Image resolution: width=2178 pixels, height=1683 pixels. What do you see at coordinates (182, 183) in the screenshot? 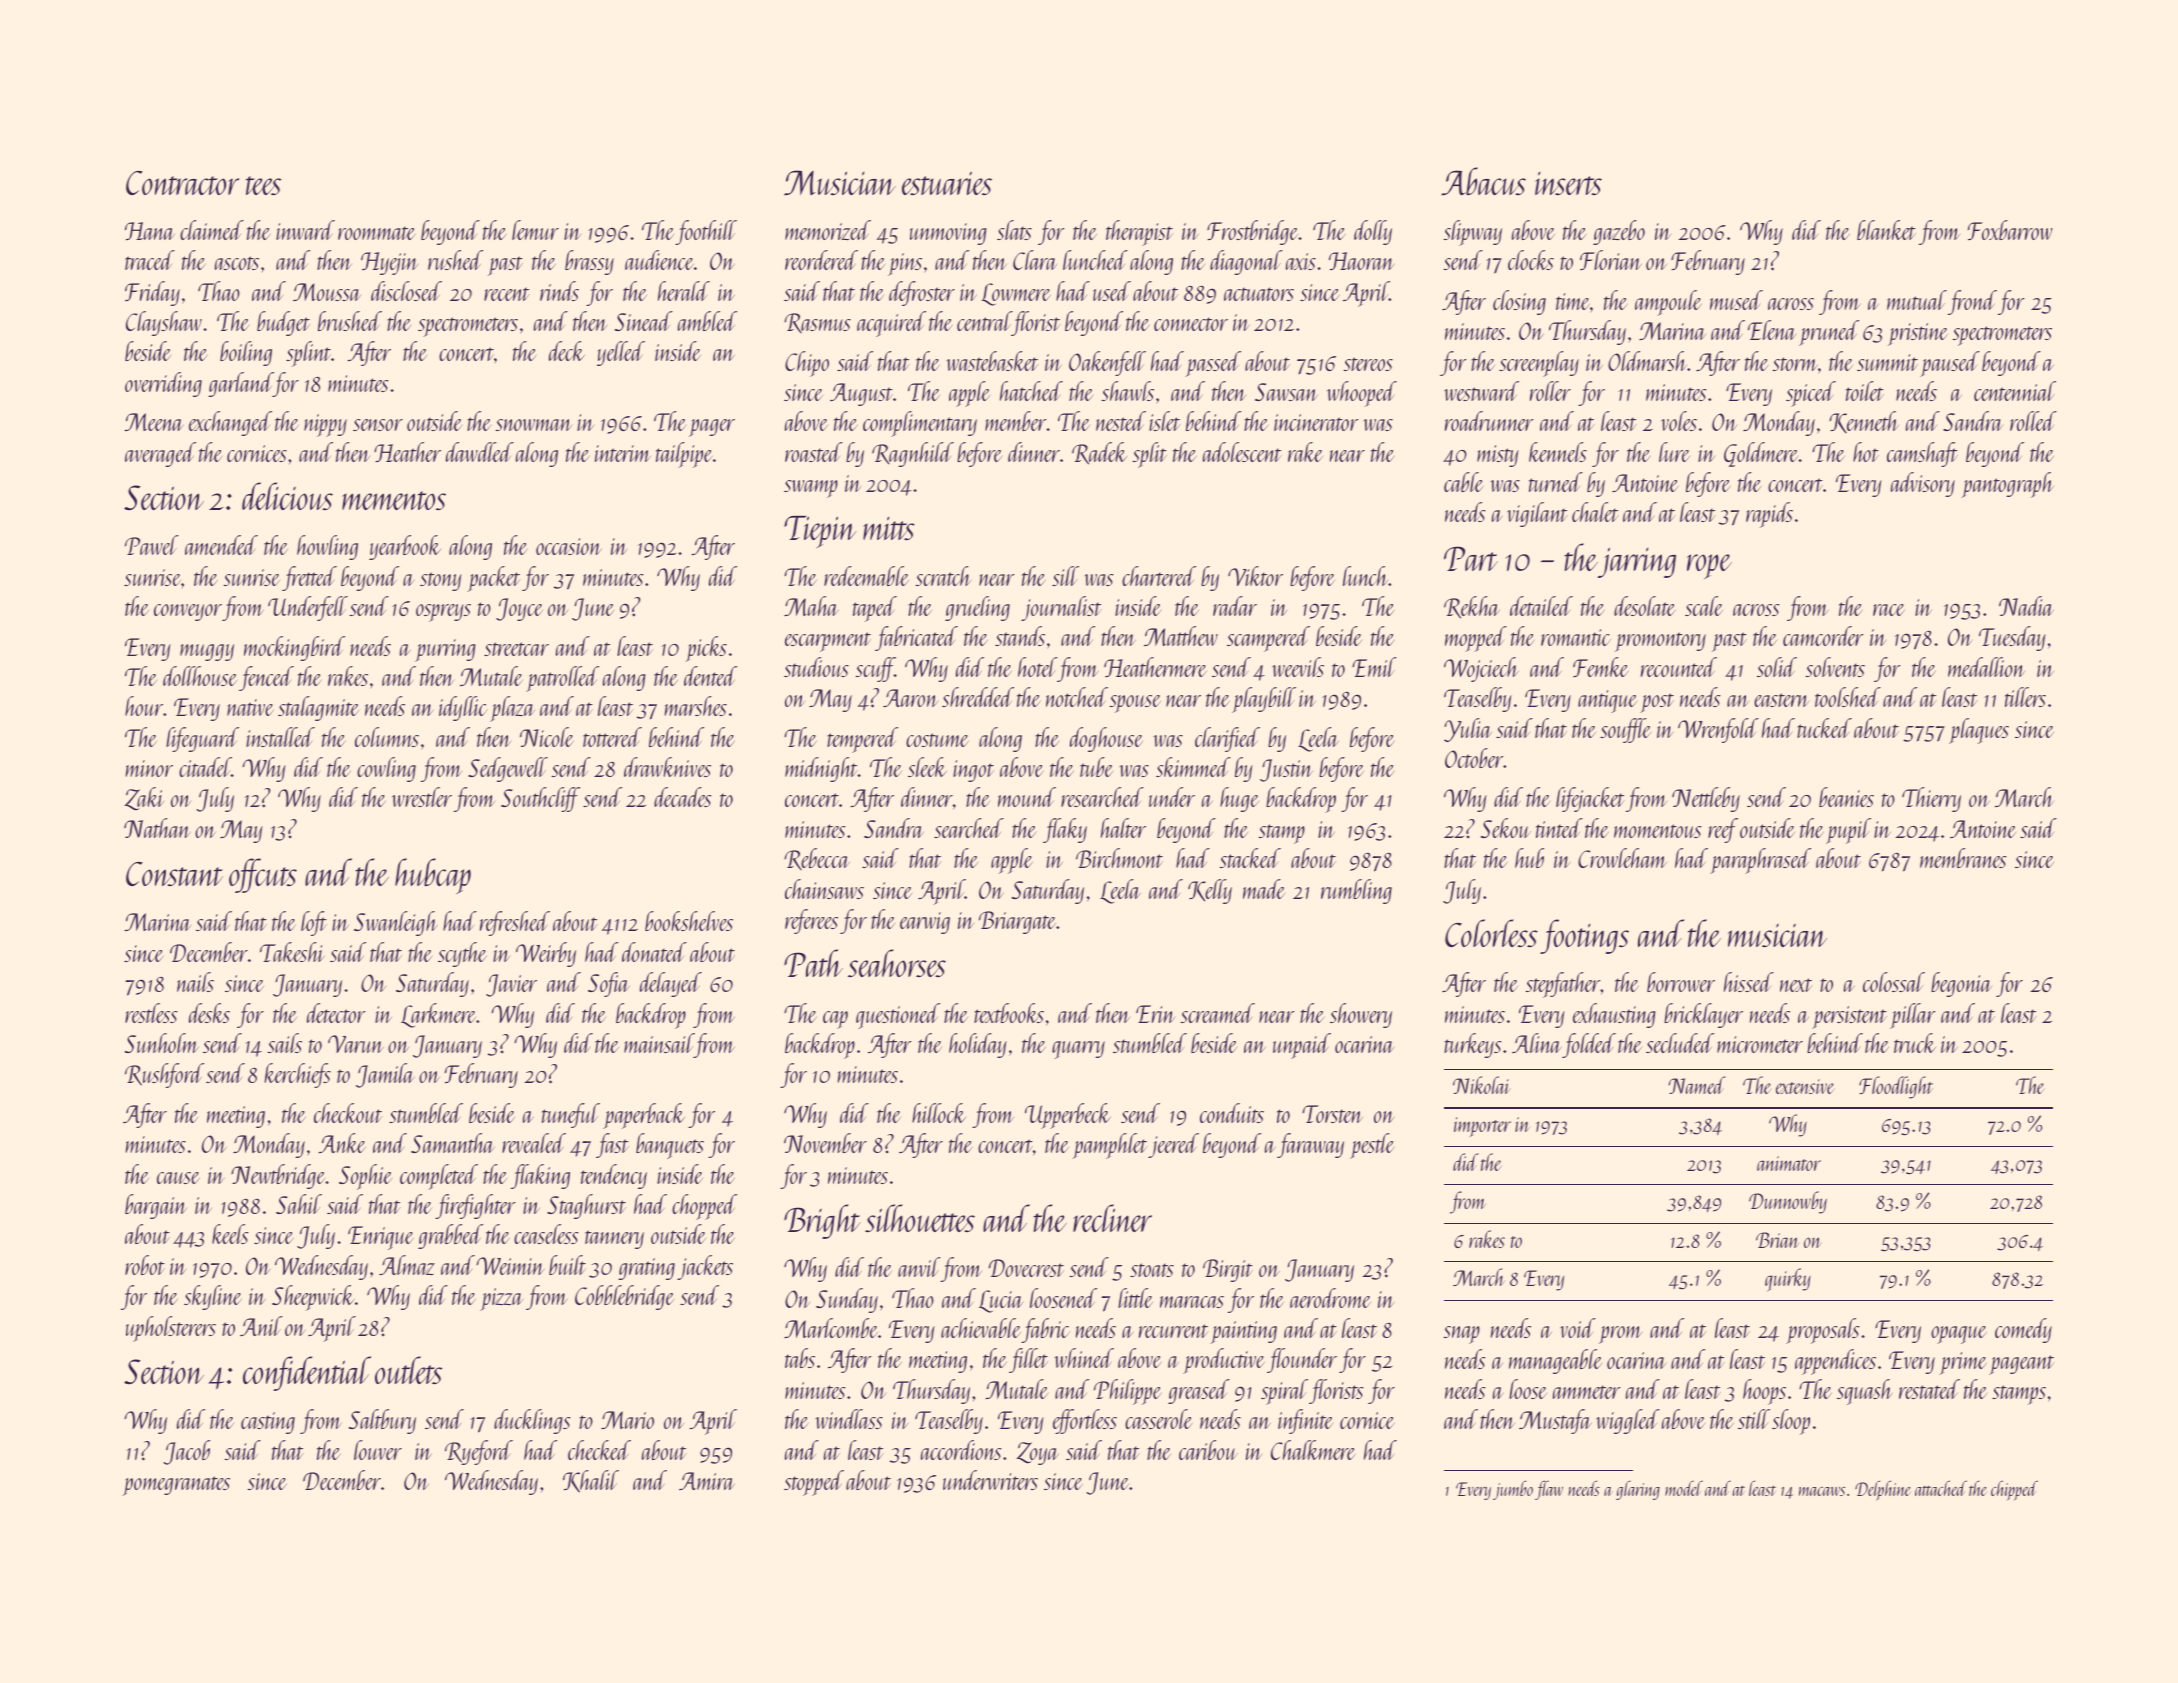
I see `Contractor` at bounding box center [182, 183].
